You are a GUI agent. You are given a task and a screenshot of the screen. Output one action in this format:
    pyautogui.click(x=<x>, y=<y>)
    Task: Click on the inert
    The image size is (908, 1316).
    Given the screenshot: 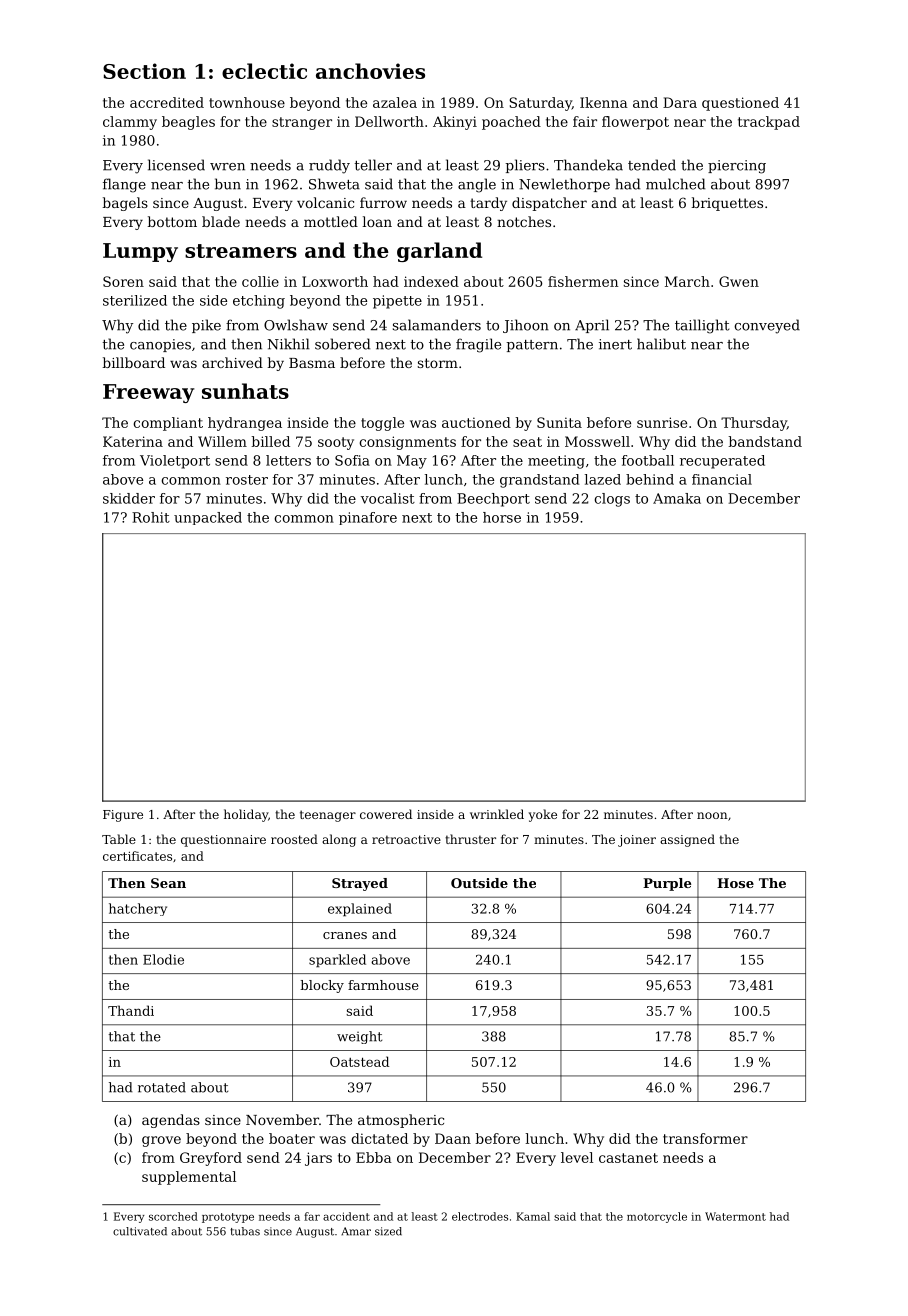 What is the action you would take?
    pyautogui.click(x=615, y=344)
